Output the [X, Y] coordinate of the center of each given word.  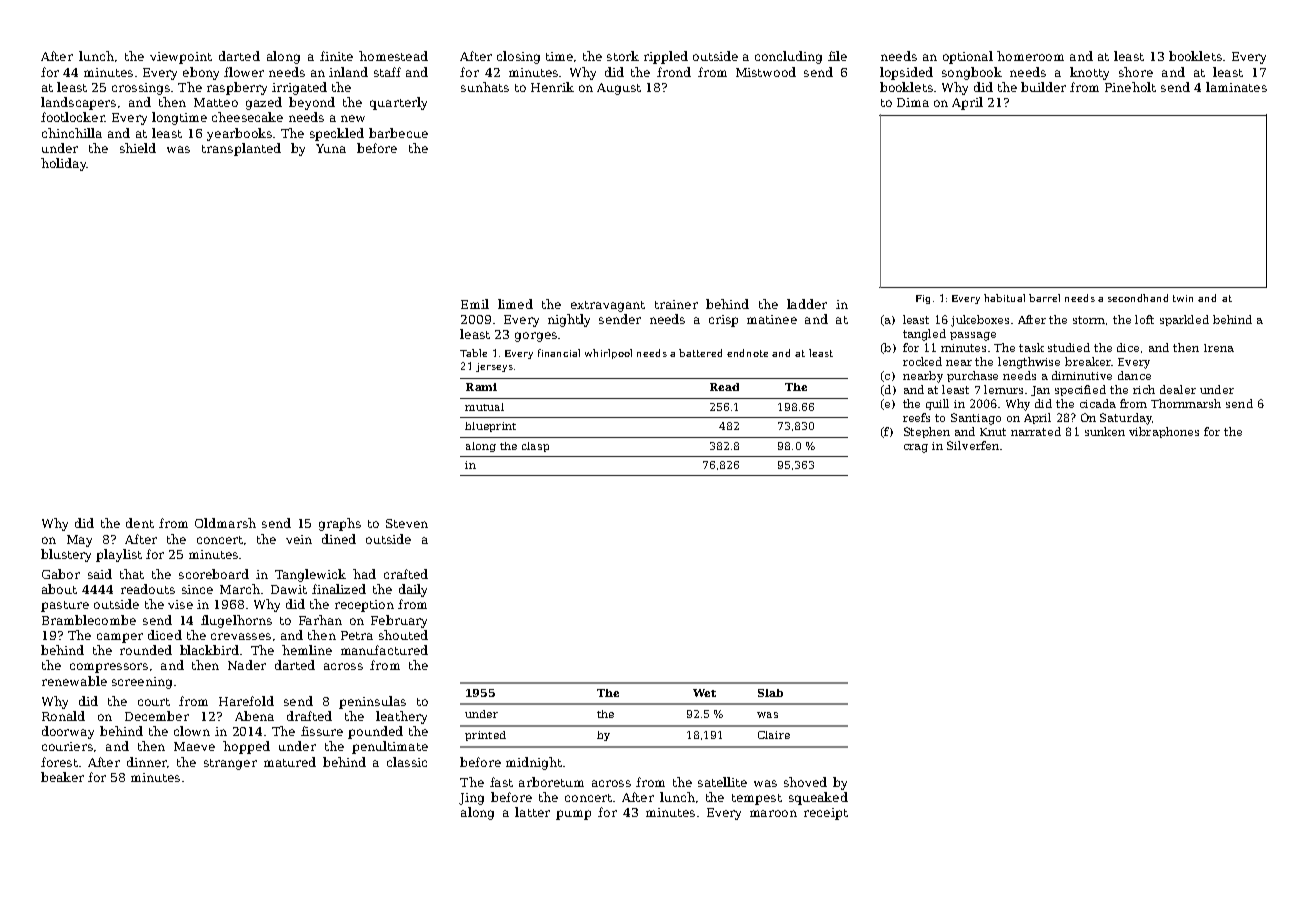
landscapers [78, 103]
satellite [722, 782]
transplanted [241, 149]
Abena [254, 716]
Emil [475, 304]
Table [473, 353]
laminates [1236, 87]
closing [518, 57]
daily [413, 590]
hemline [307, 650]
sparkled [1184, 320]
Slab [770, 693]
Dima [913, 102]
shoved [805, 782]
